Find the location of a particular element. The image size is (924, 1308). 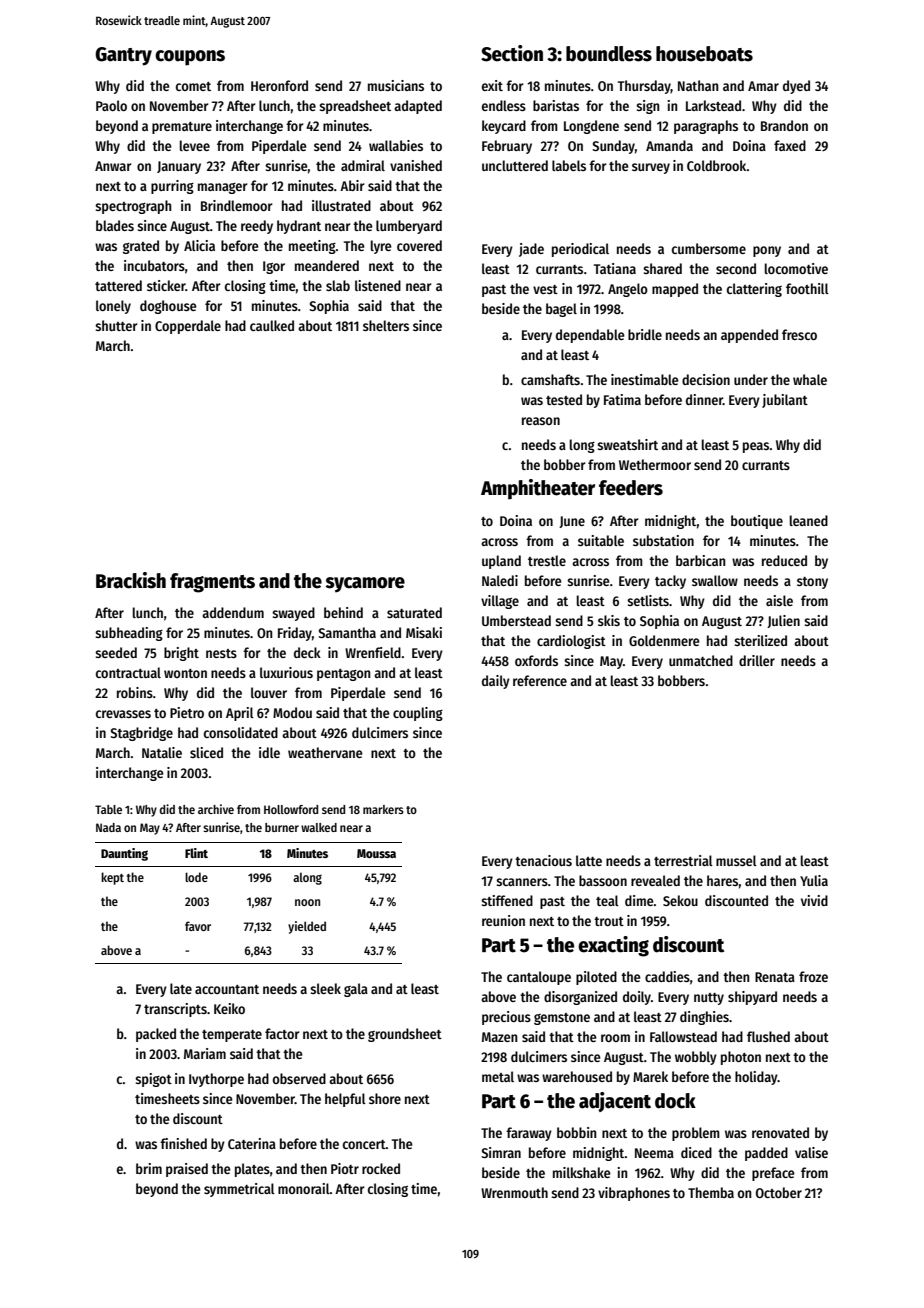

holiday is located at coordinates (756, 1078).
